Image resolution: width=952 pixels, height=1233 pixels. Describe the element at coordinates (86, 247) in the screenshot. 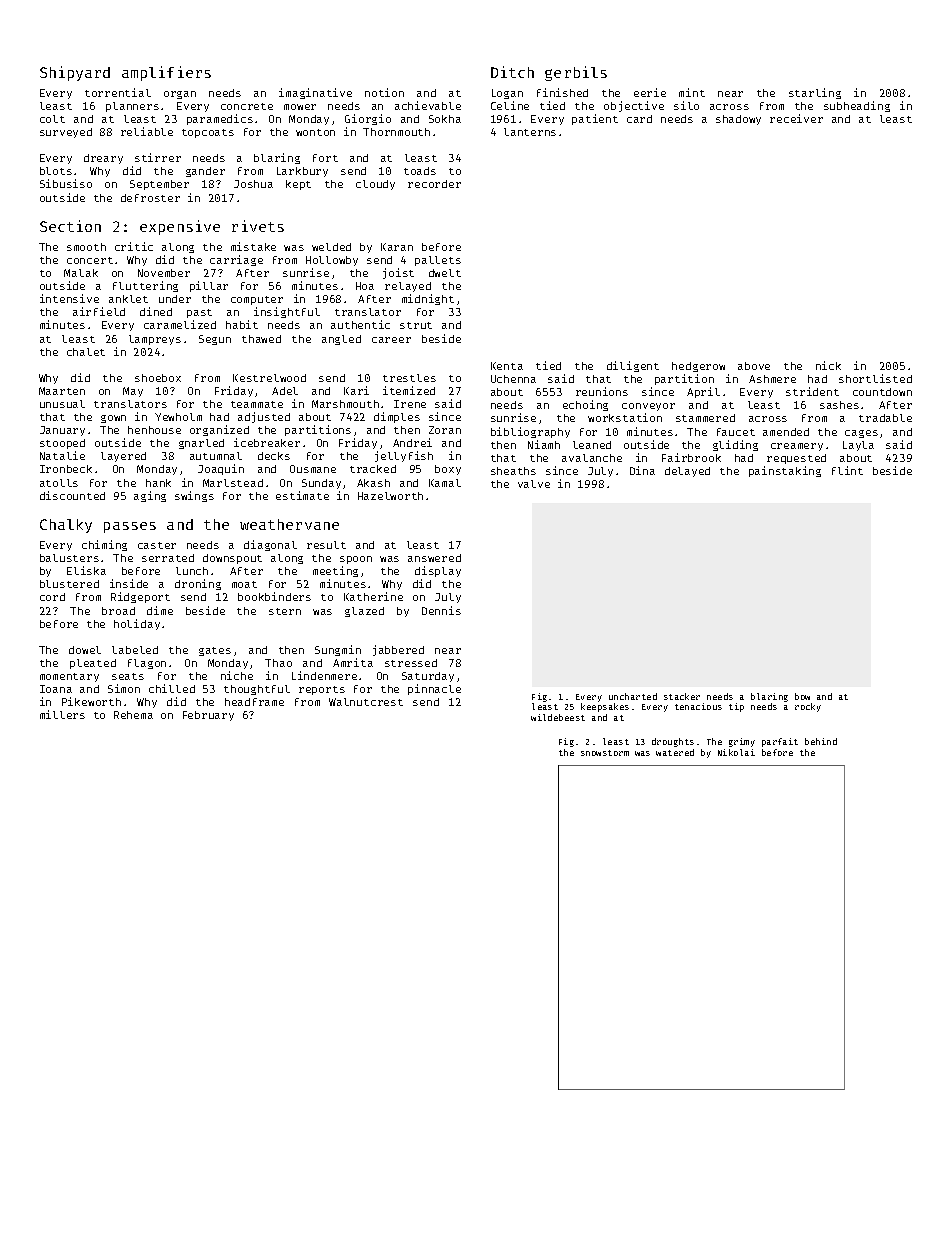

I see `smooth` at that location.
